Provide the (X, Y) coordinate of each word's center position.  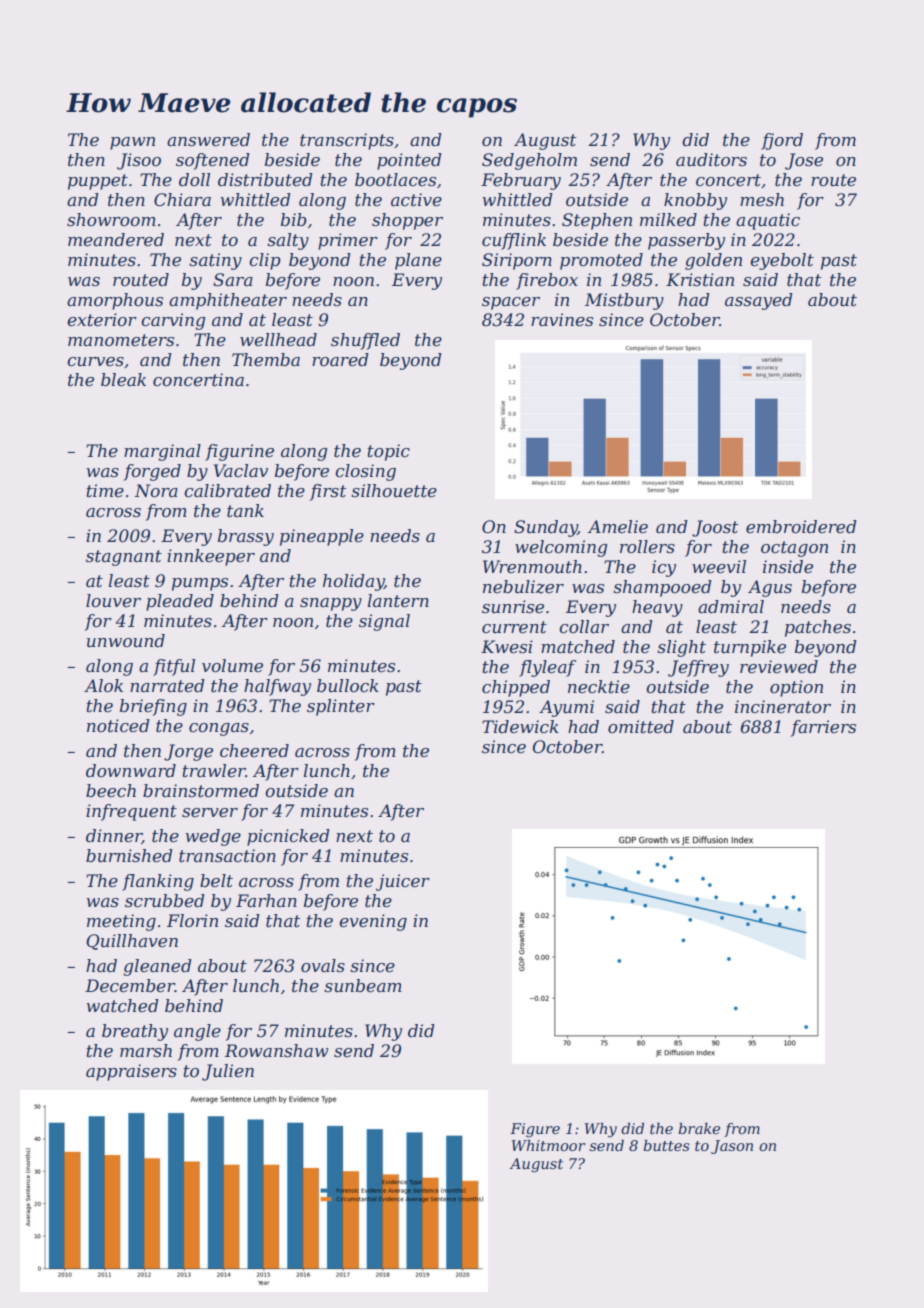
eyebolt (782, 261)
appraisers (131, 1072)
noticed (118, 725)
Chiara (182, 199)
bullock (348, 685)
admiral (731, 606)
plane (418, 261)
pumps (200, 584)
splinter (341, 707)
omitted (641, 726)
